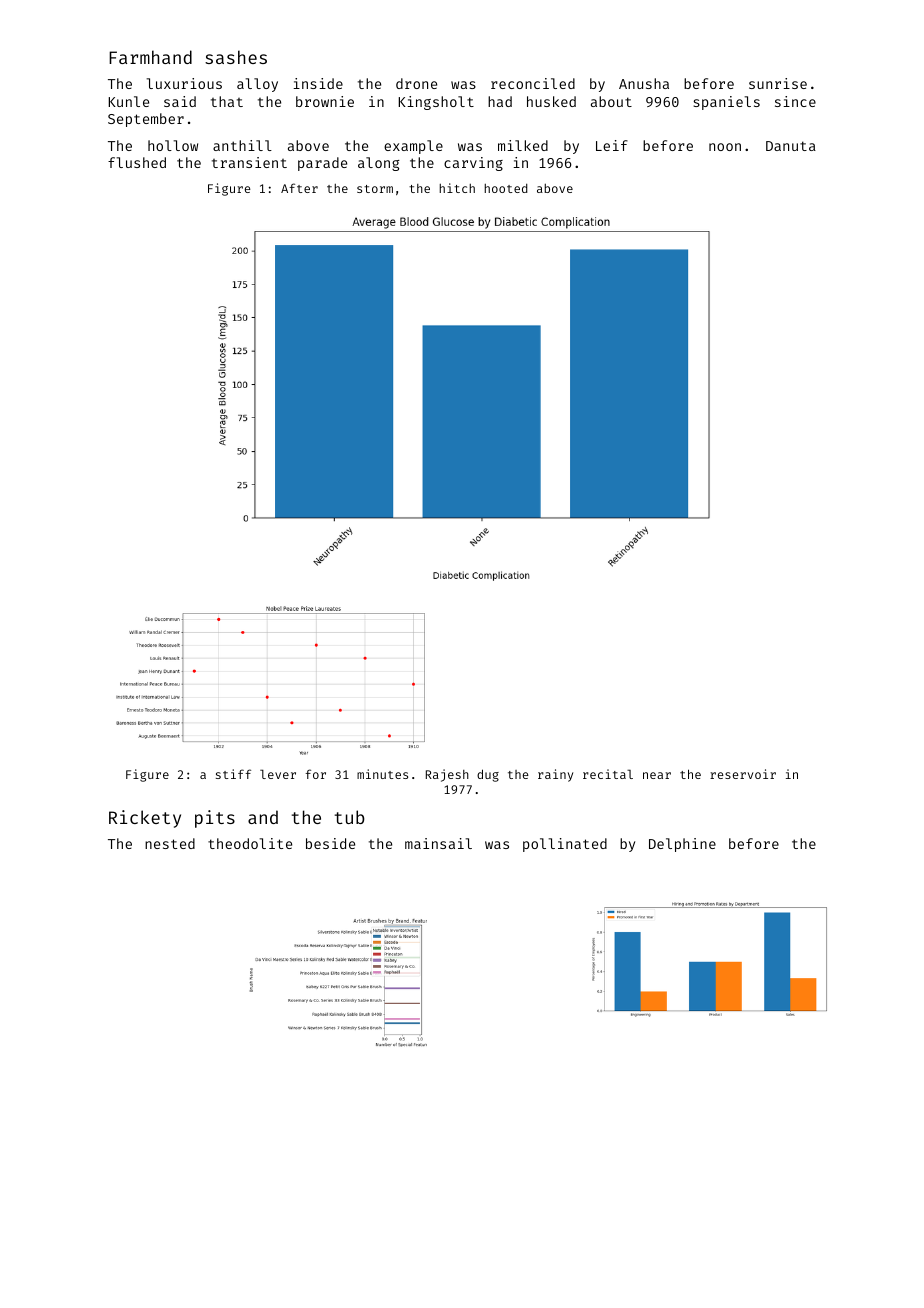 The height and width of the image is (1308, 924). I want to click on storm, so click(375, 189).
